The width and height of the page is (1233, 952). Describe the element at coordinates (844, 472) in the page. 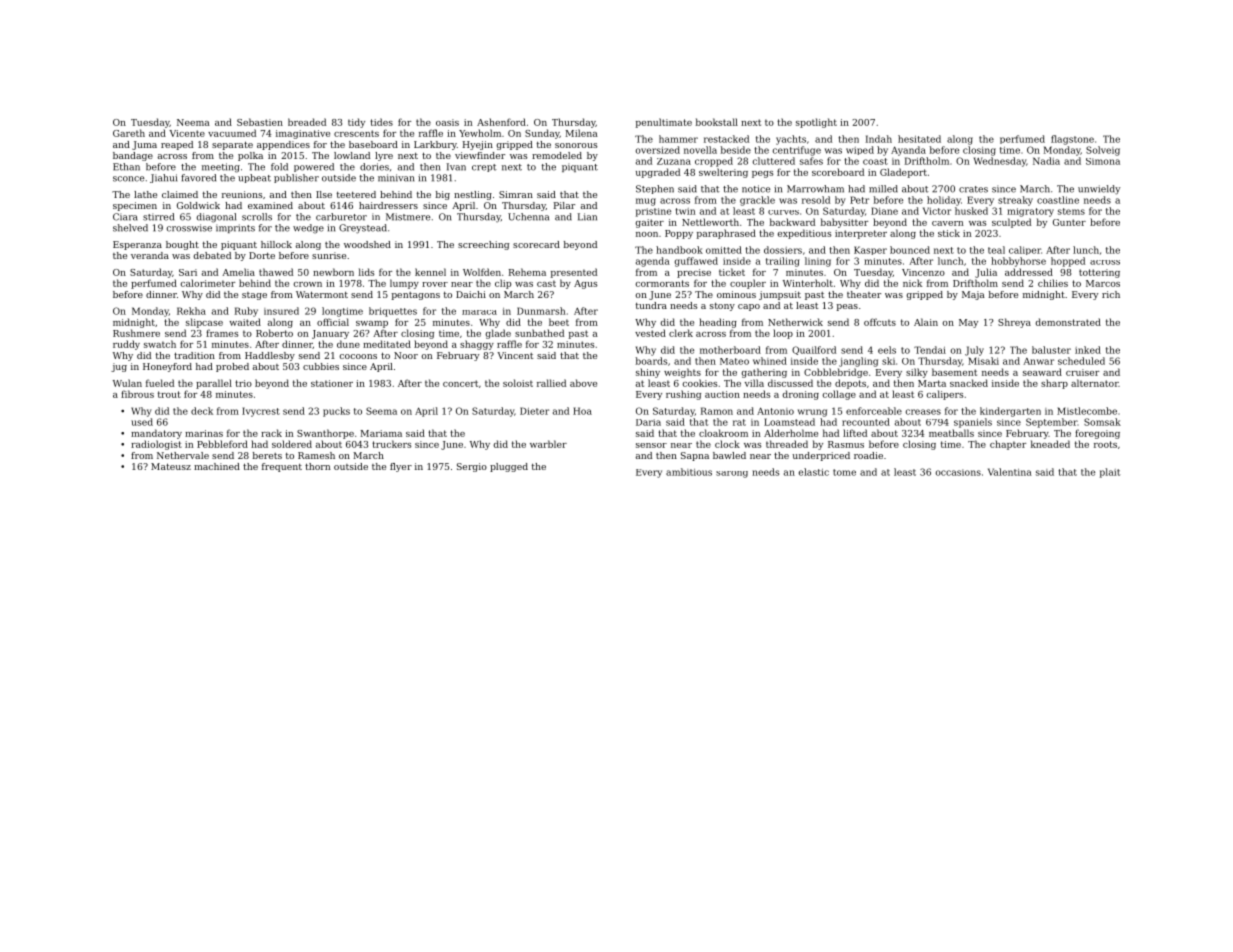

I see `tome` at that location.
